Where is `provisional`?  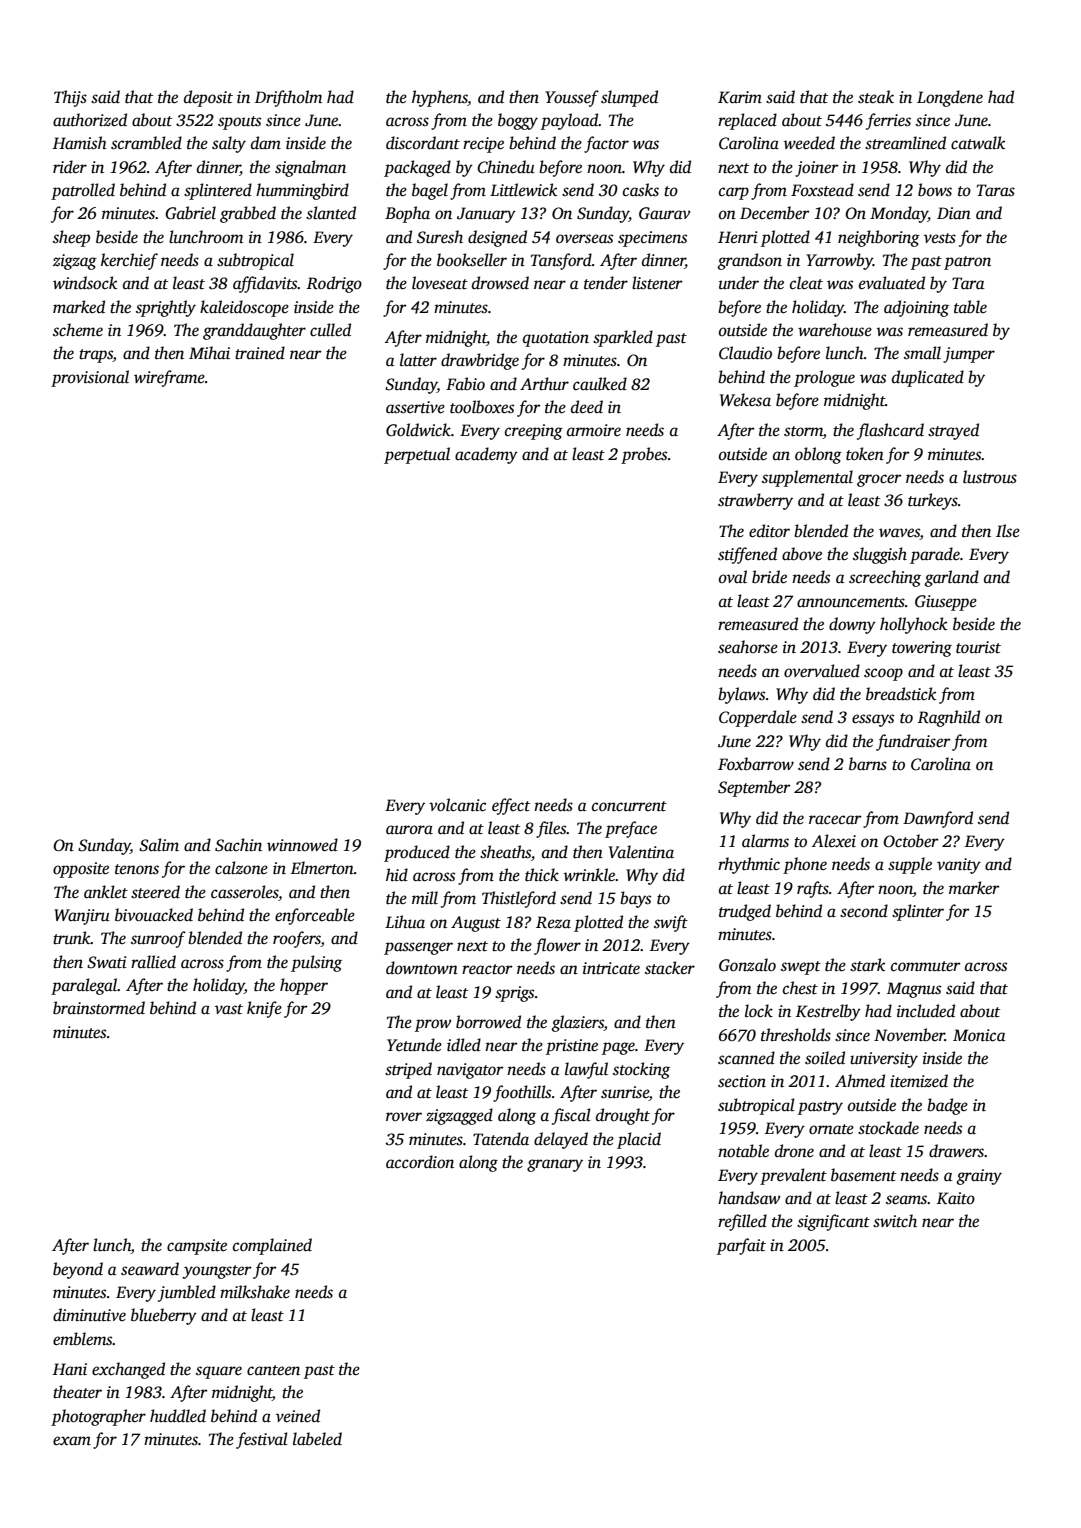
provisional is located at coordinates (90, 378).
